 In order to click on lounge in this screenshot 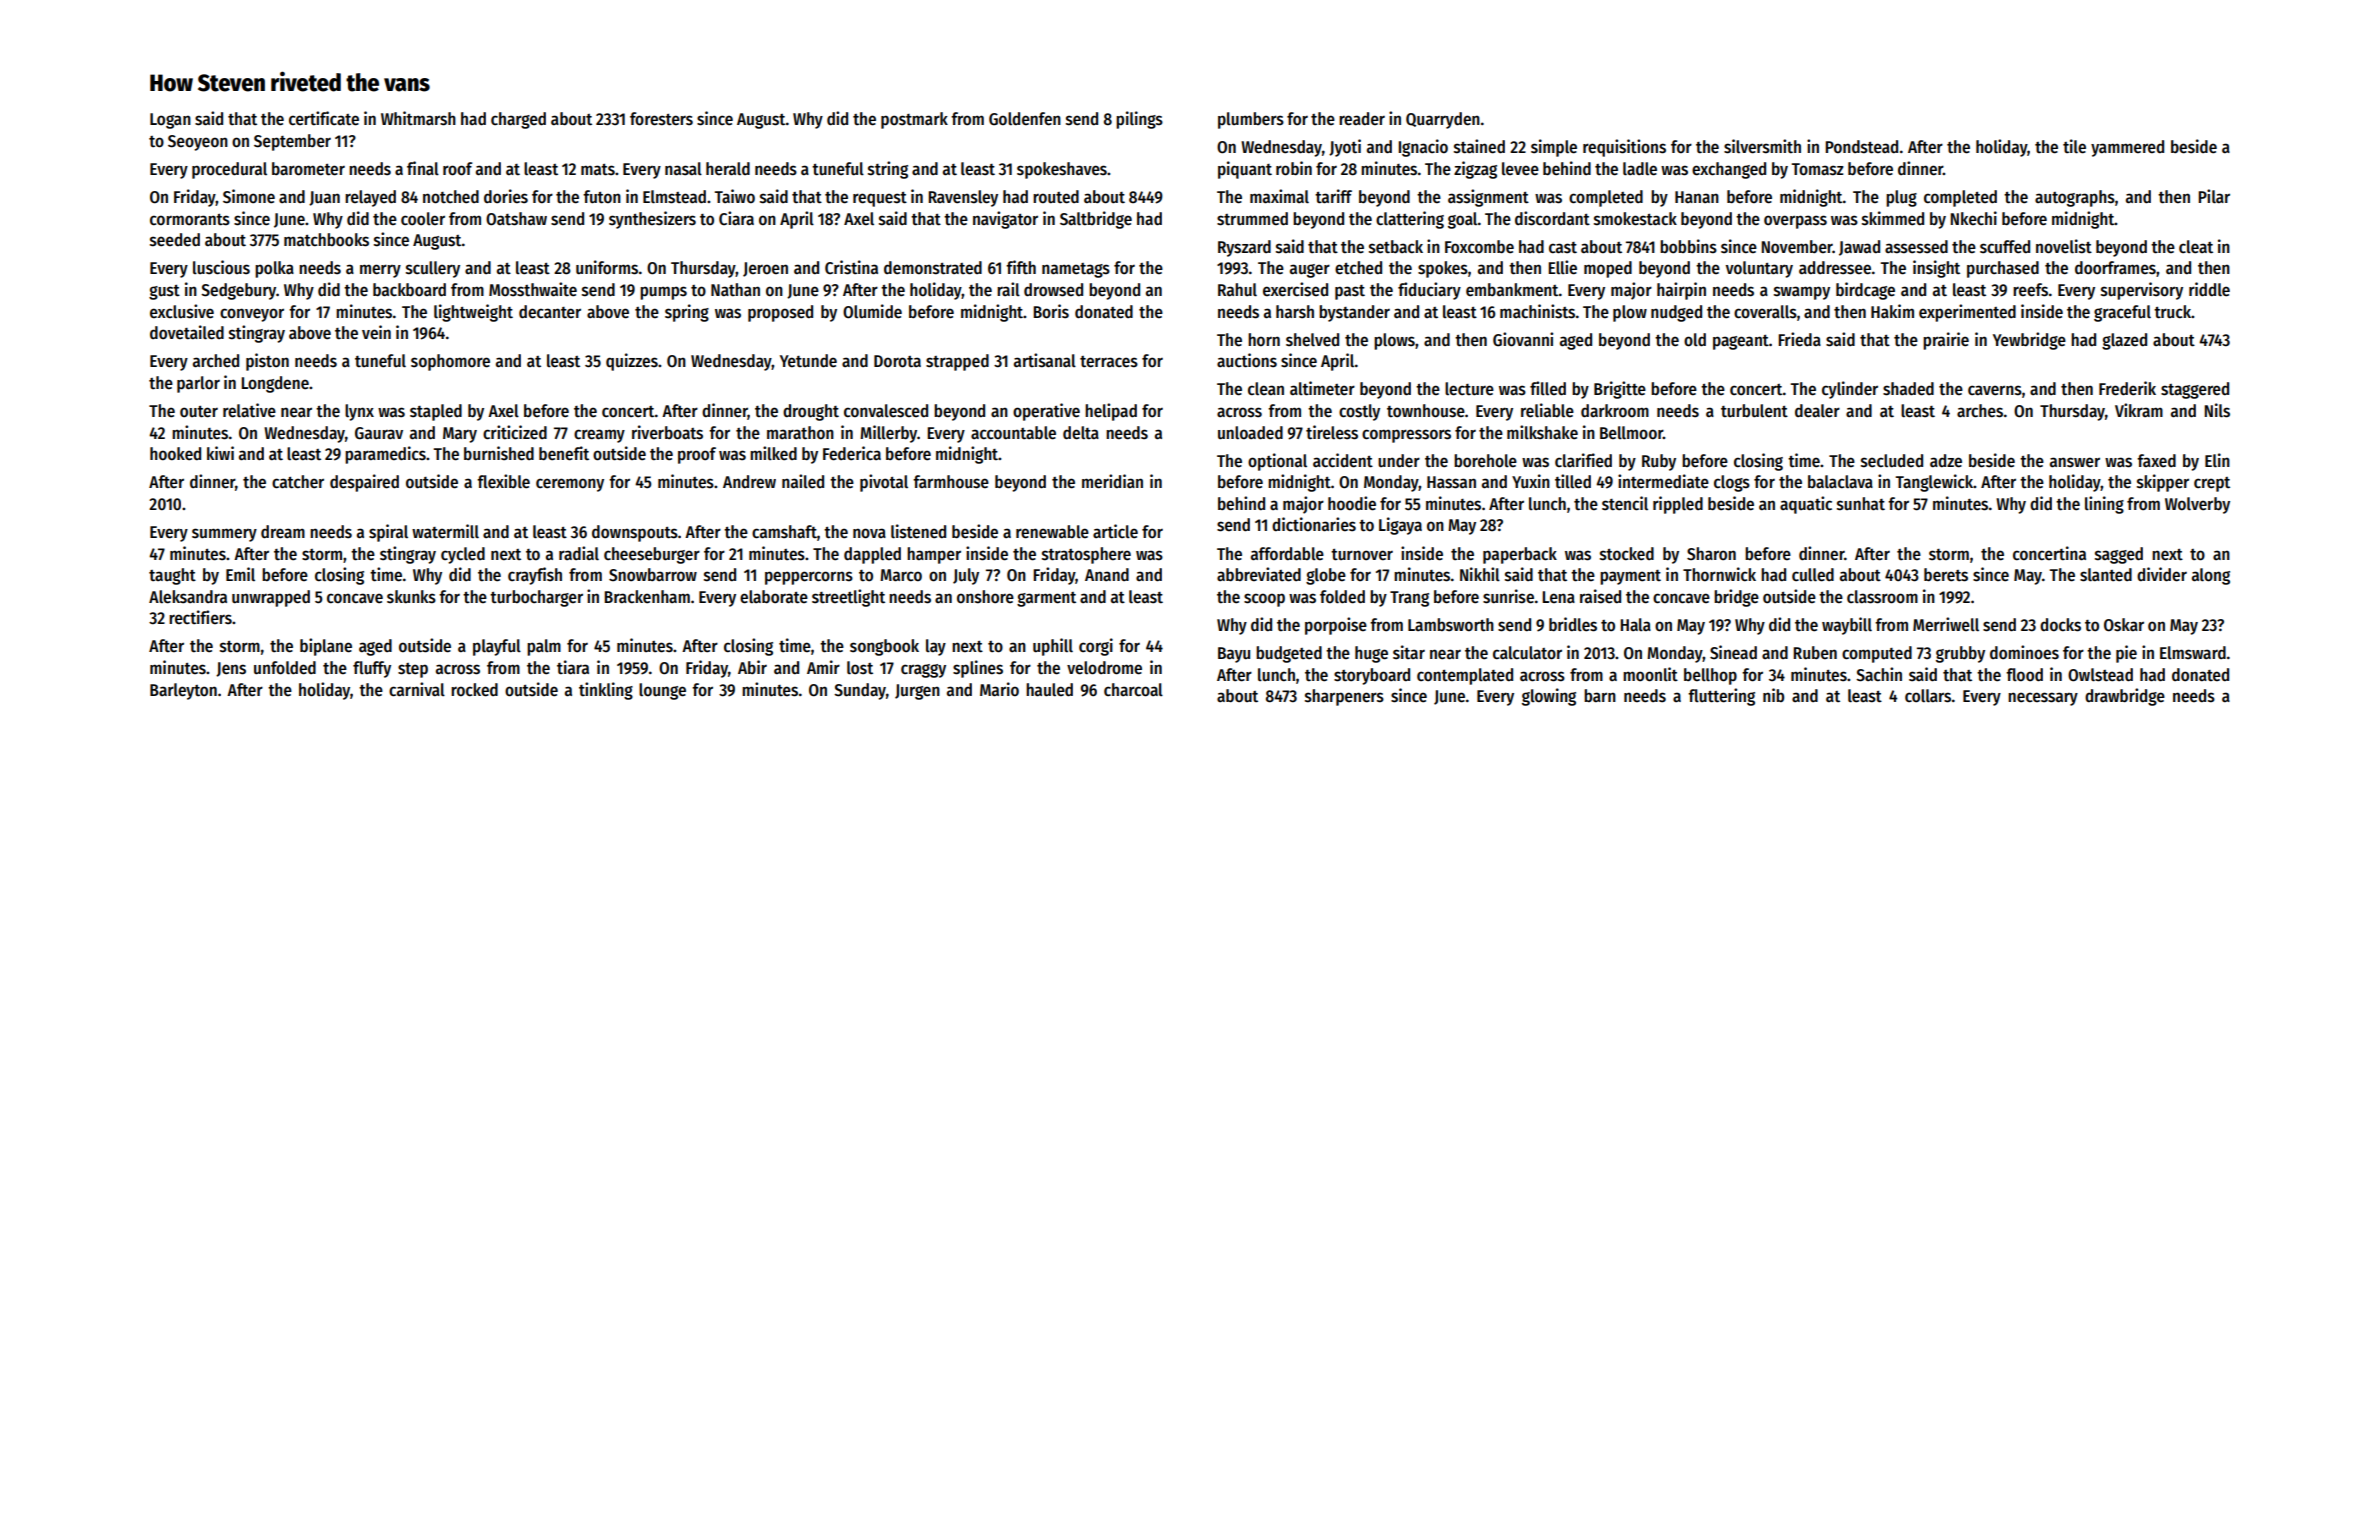, I will do `click(662, 691)`.
